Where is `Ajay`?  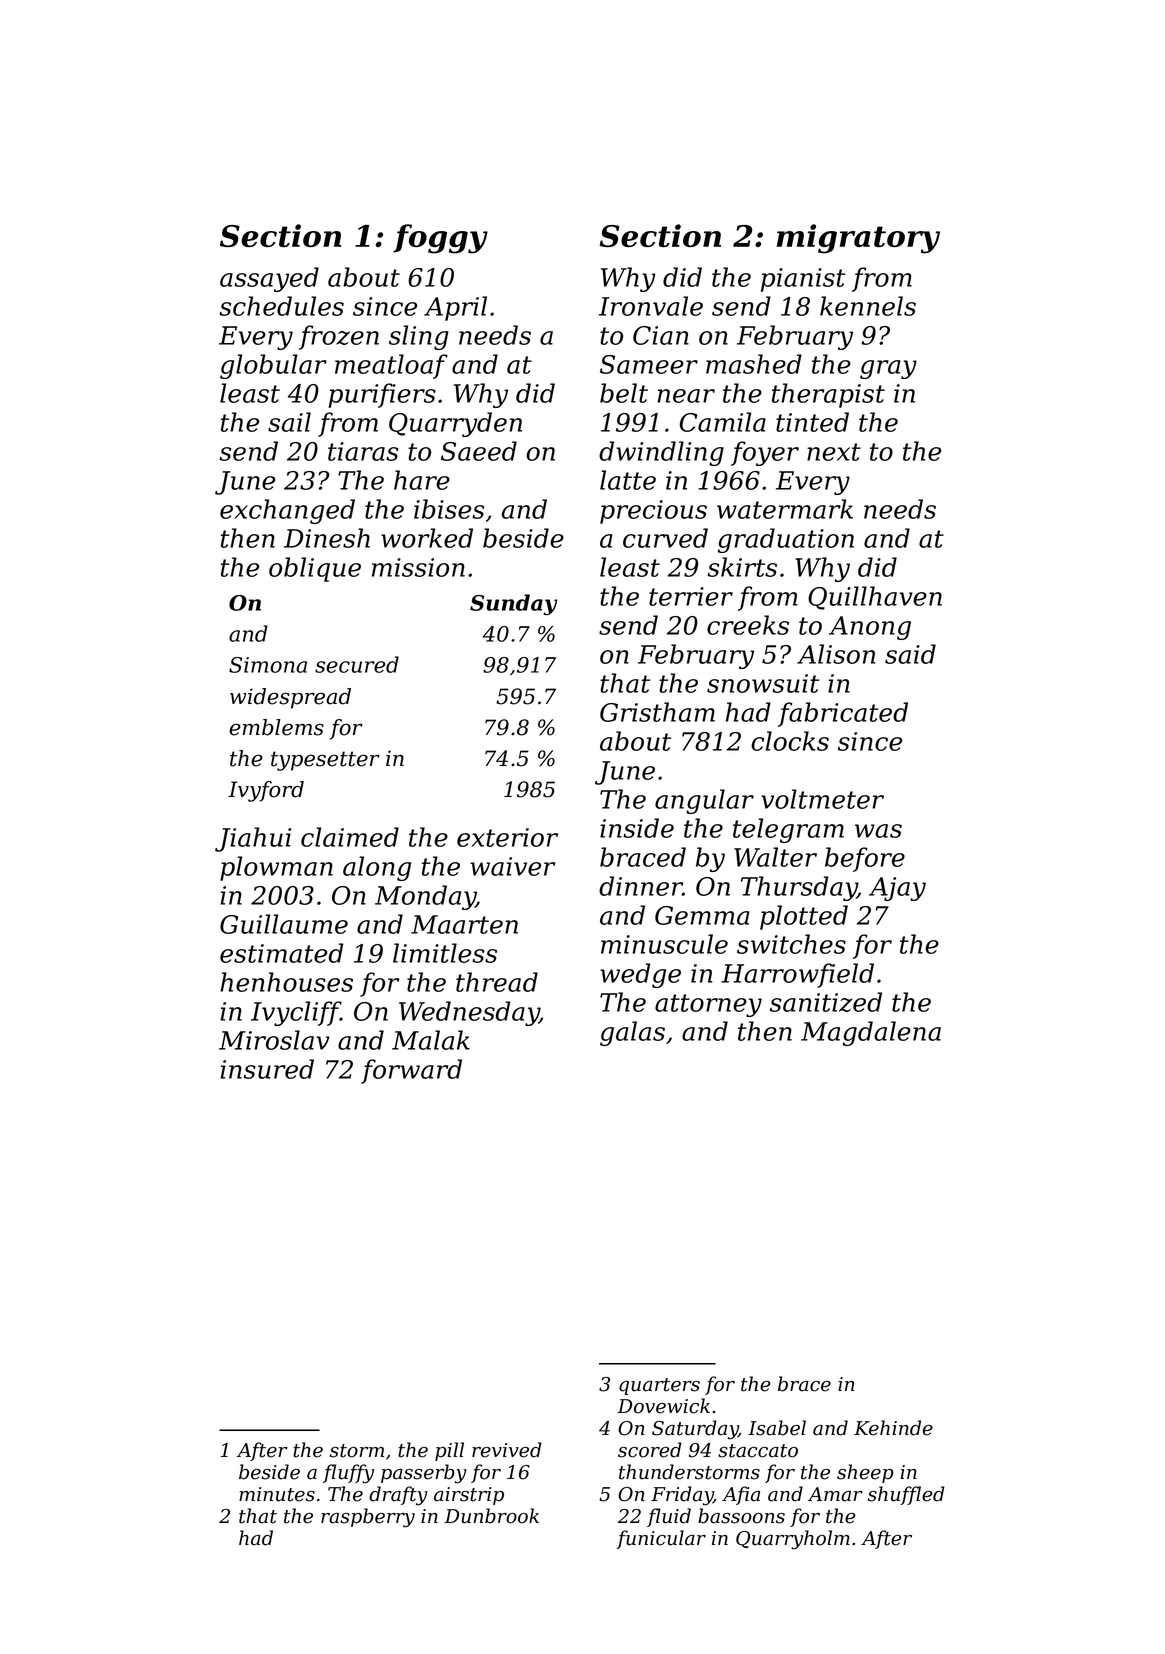 Ajay is located at coordinates (897, 889).
